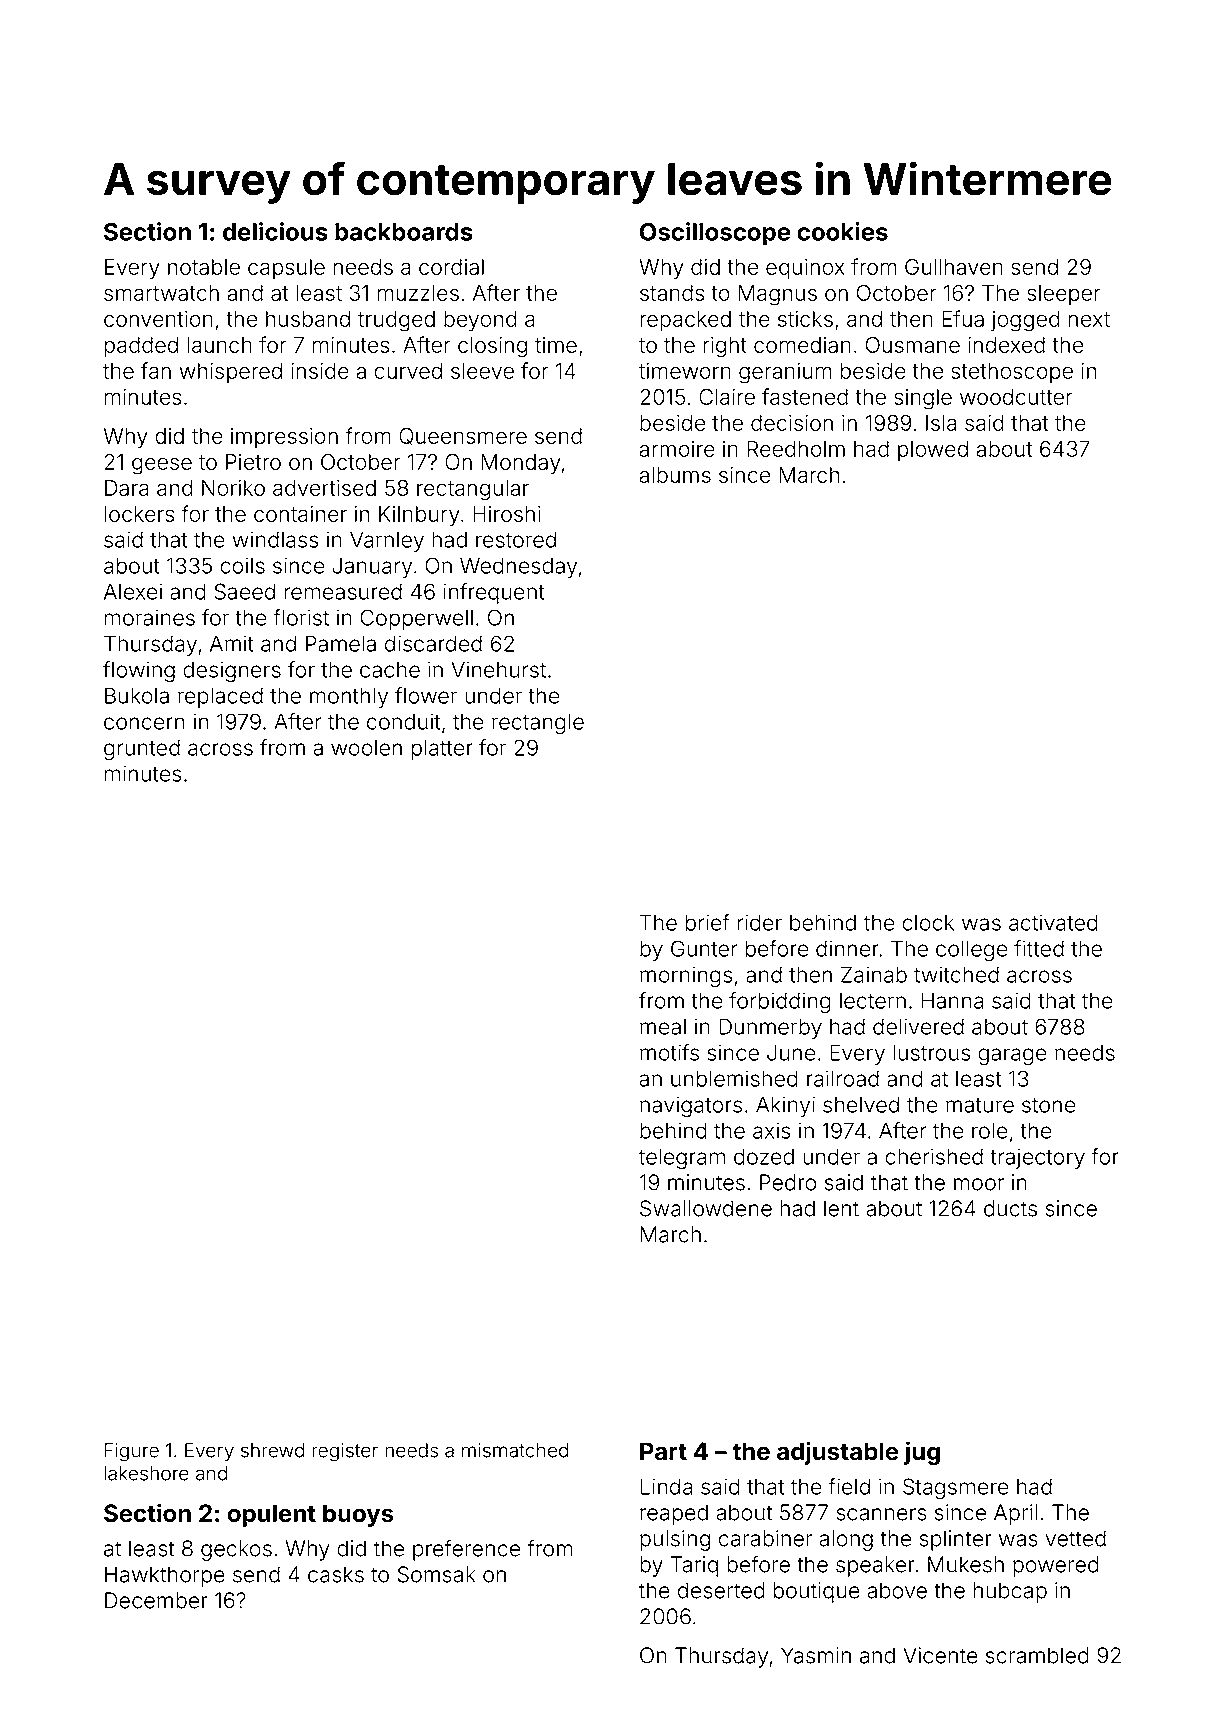 The height and width of the screenshot is (1736, 1228). What do you see at coordinates (336, 1574) in the screenshot?
I see `casks` at bounding box center [336, 1574].
